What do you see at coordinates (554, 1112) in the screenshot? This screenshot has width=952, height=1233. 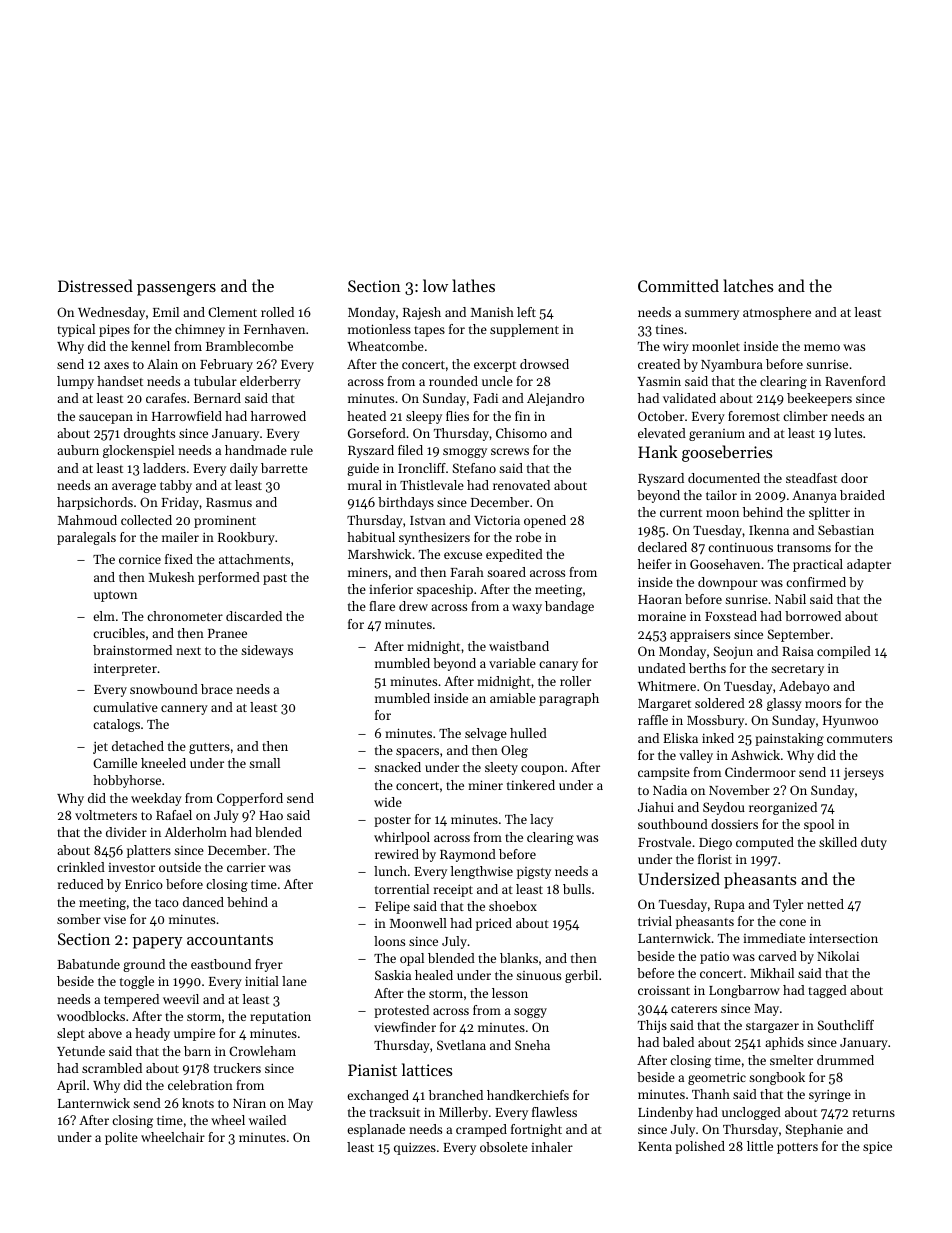 I see `flawless` at bounding box center [554, 1112].
